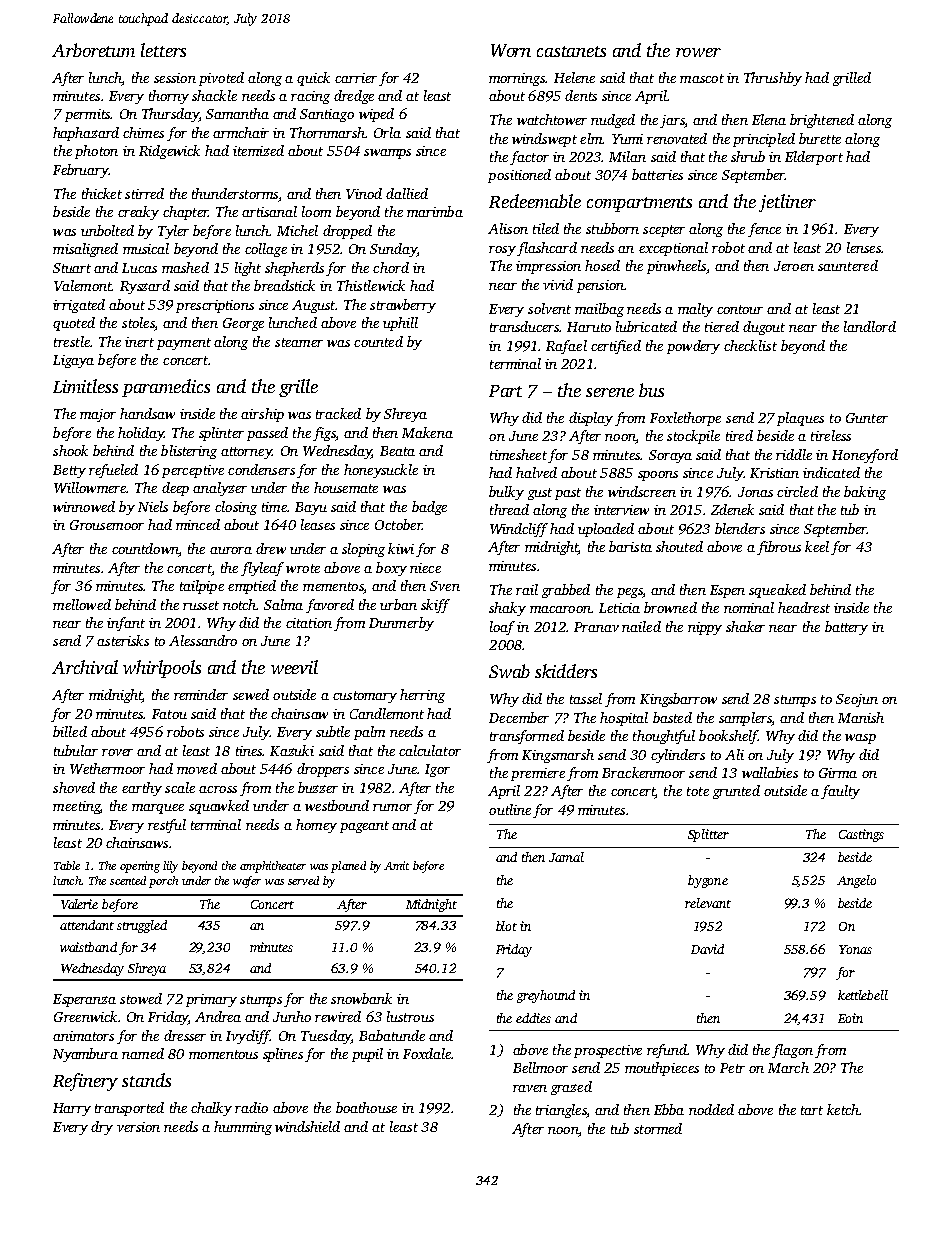  Describe the element at coordinates (185, 213) in the screenshot. I see `chapter` at that location.
